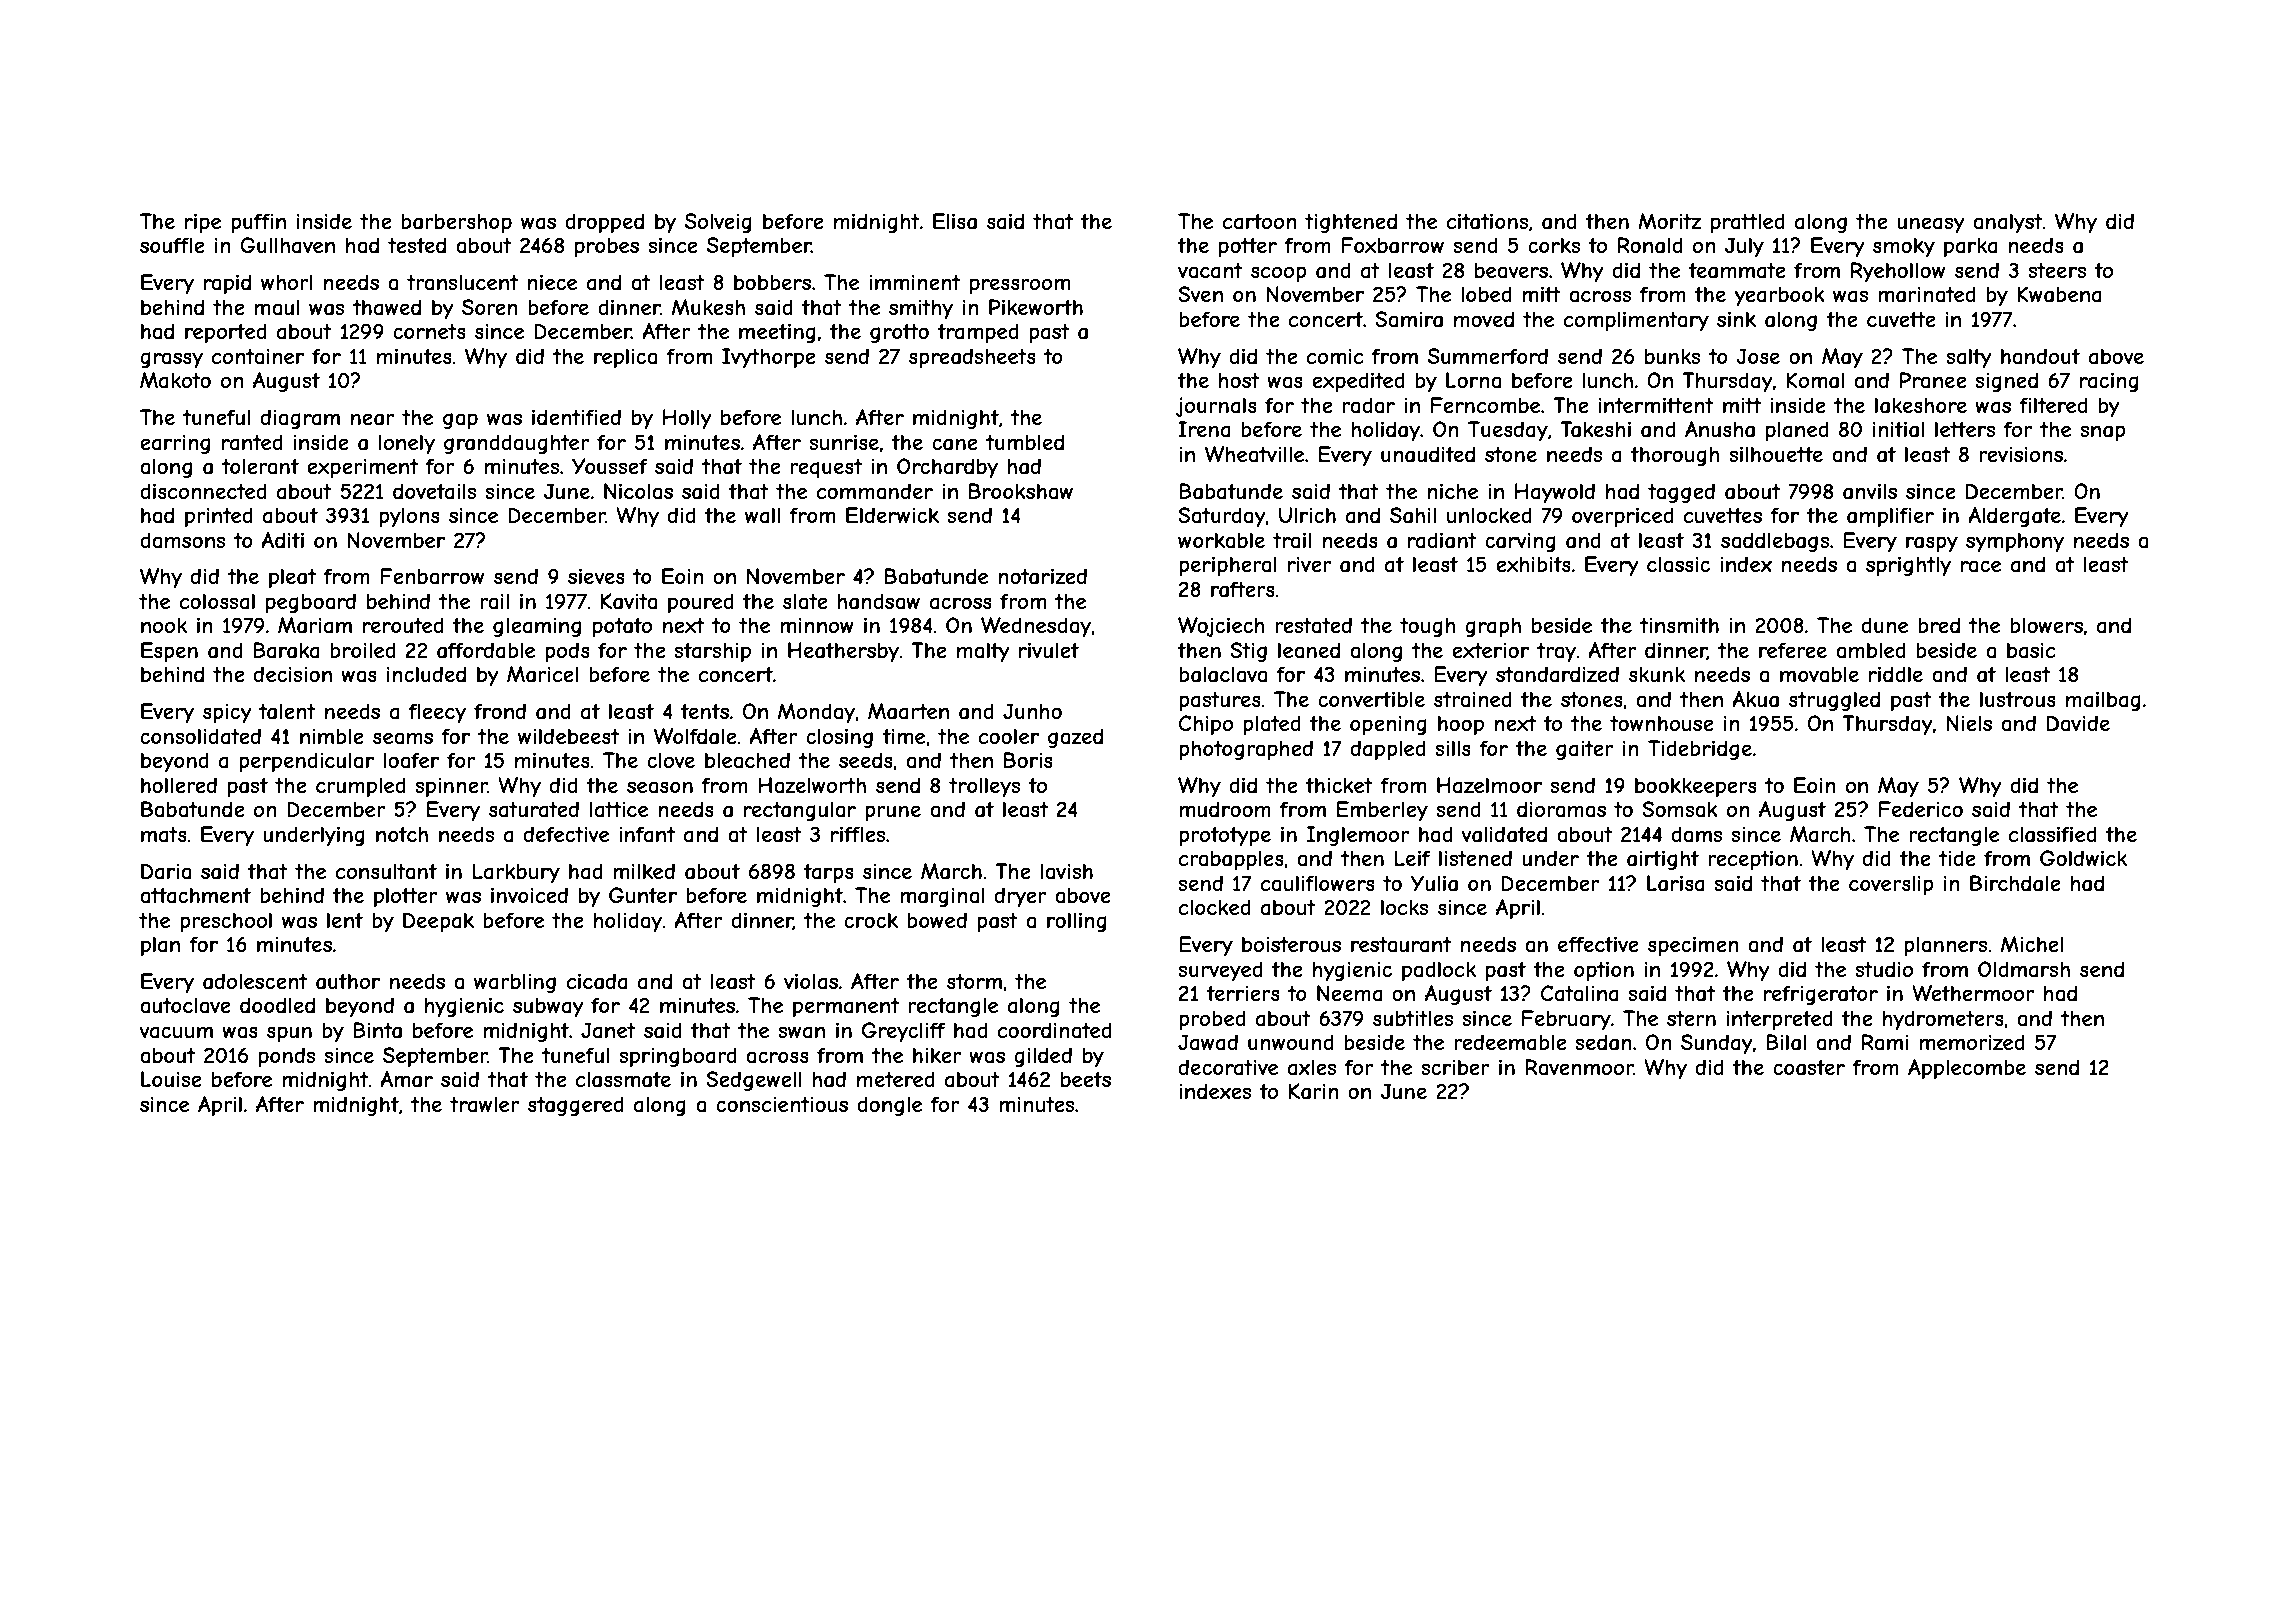  I want to click on Espen, so click(169, 652).
